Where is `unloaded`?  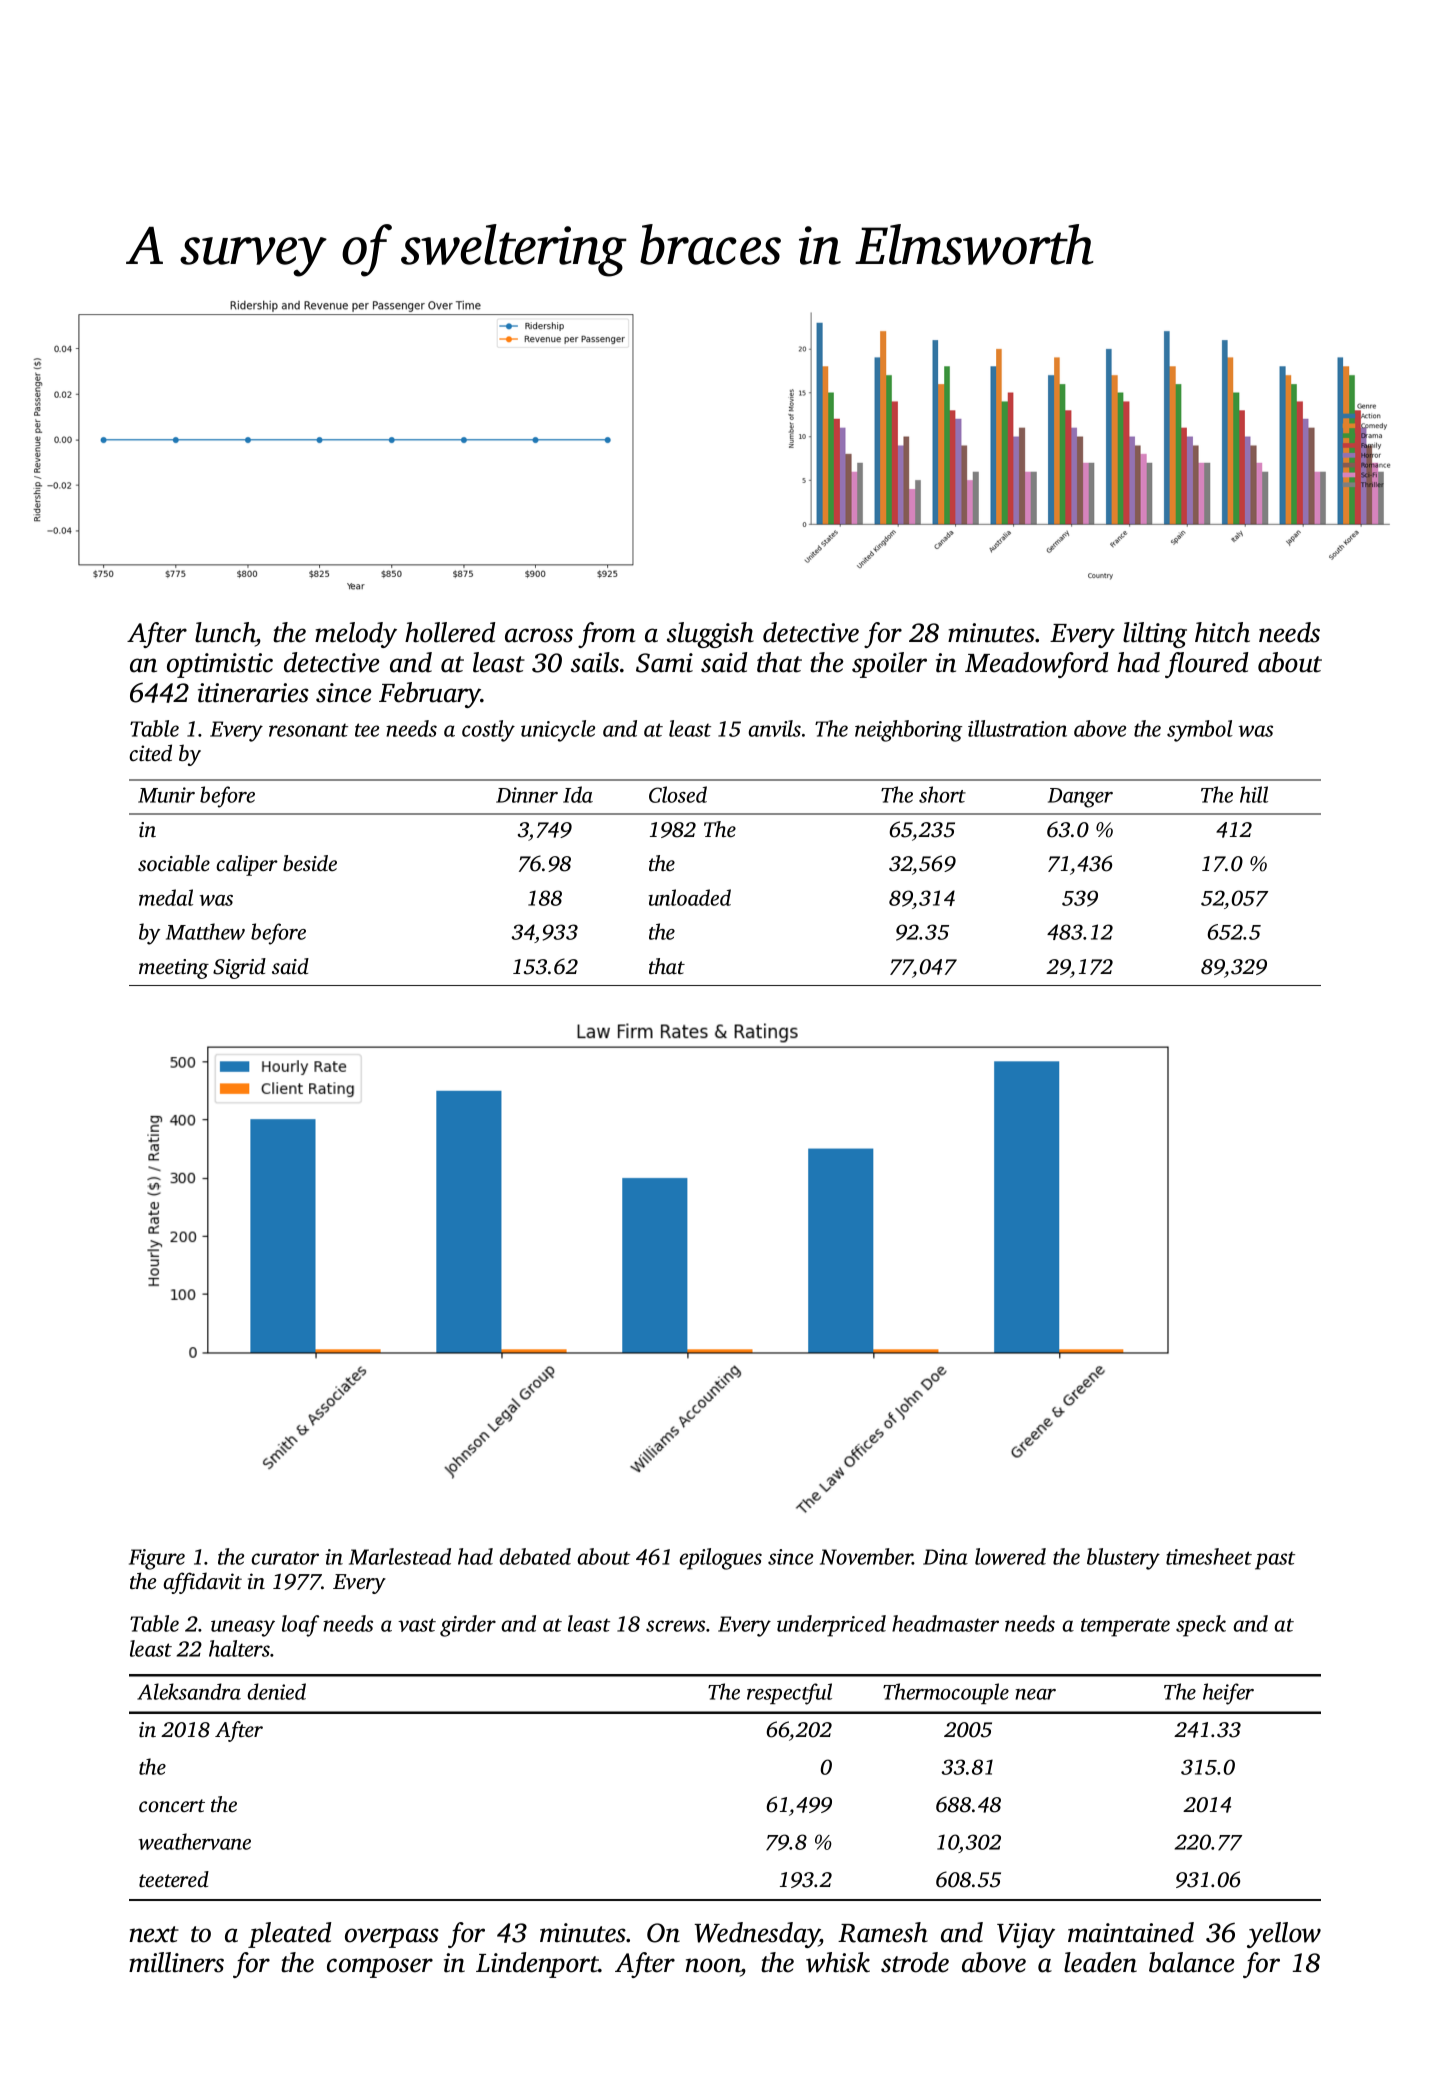 unloaded is located at coordinates (689, 897).
